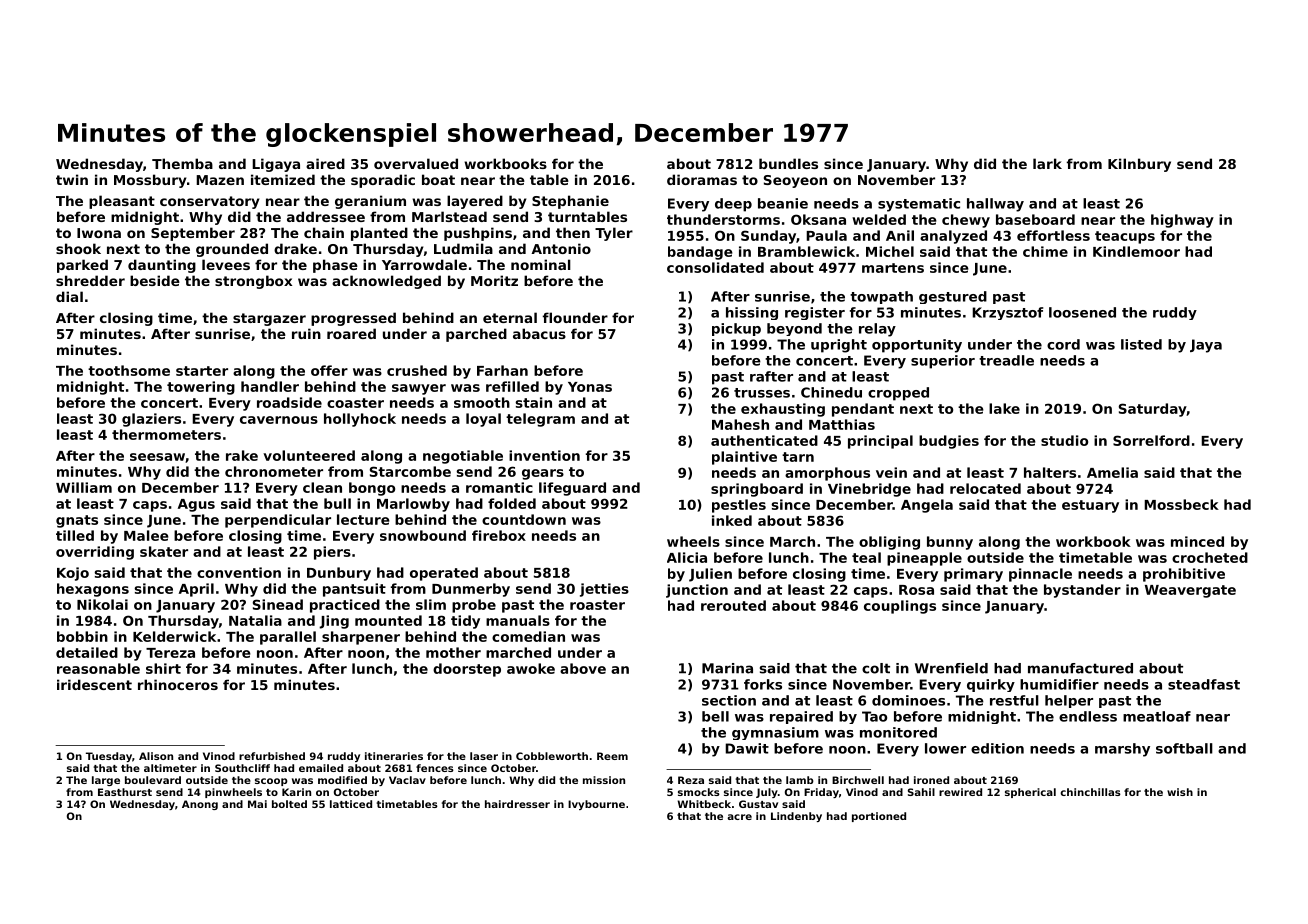 The height and width of the screenshot is (924, 1308). Describe the element at coordinates (583, 668) in the screenshot. I see `above` at that location.
